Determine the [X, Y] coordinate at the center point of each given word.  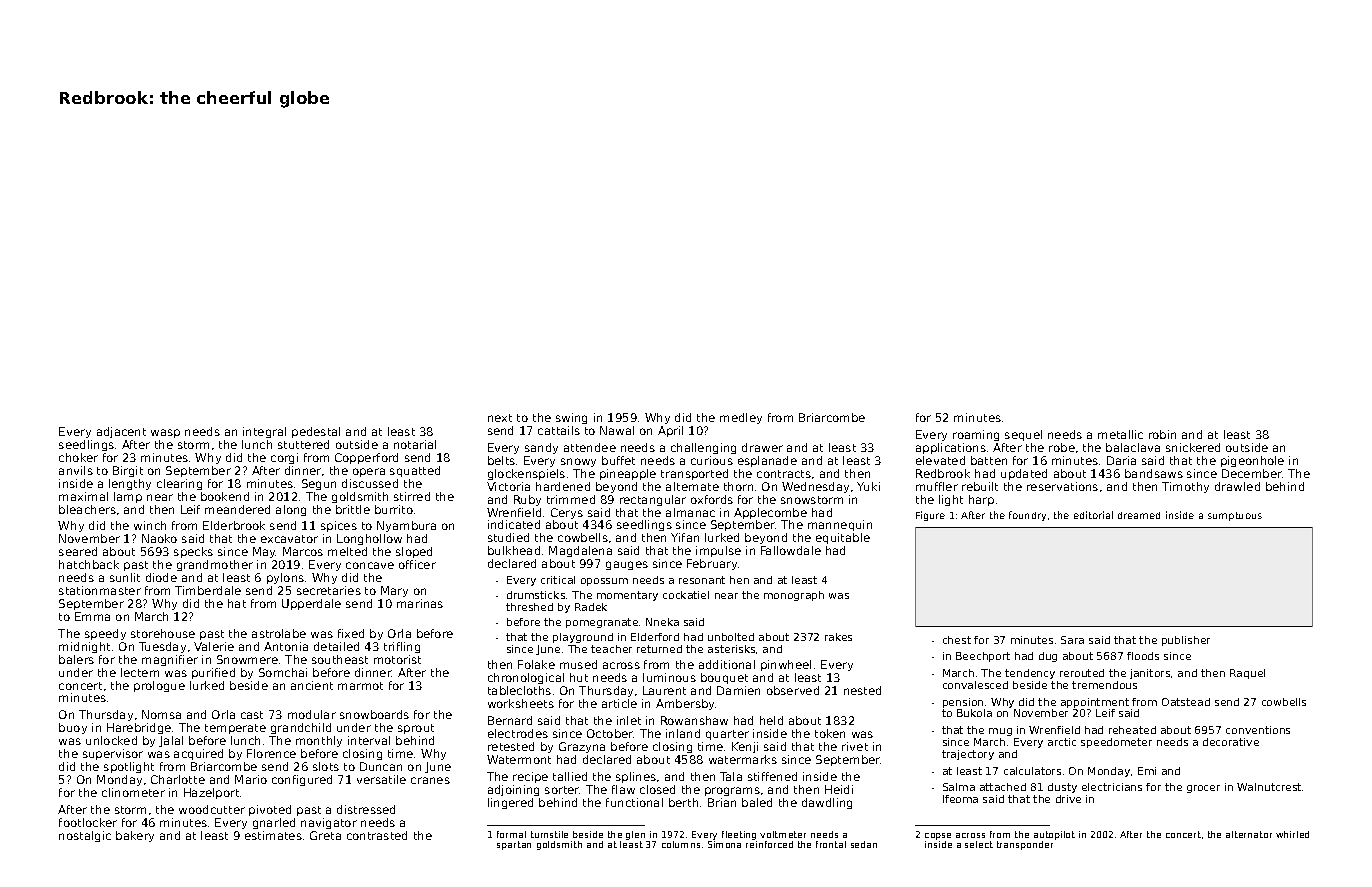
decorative [1231, 742]
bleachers [87, 509]
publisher [1186, 641]
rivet [855, 746]
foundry [1027, 516]
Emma [92, 616]
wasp [165, 433]
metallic [1120, 434]
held [771, 720]
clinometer [133, 792]
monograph [794, 596]
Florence [271, 753]
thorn [738, 486]
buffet [618, 460]
